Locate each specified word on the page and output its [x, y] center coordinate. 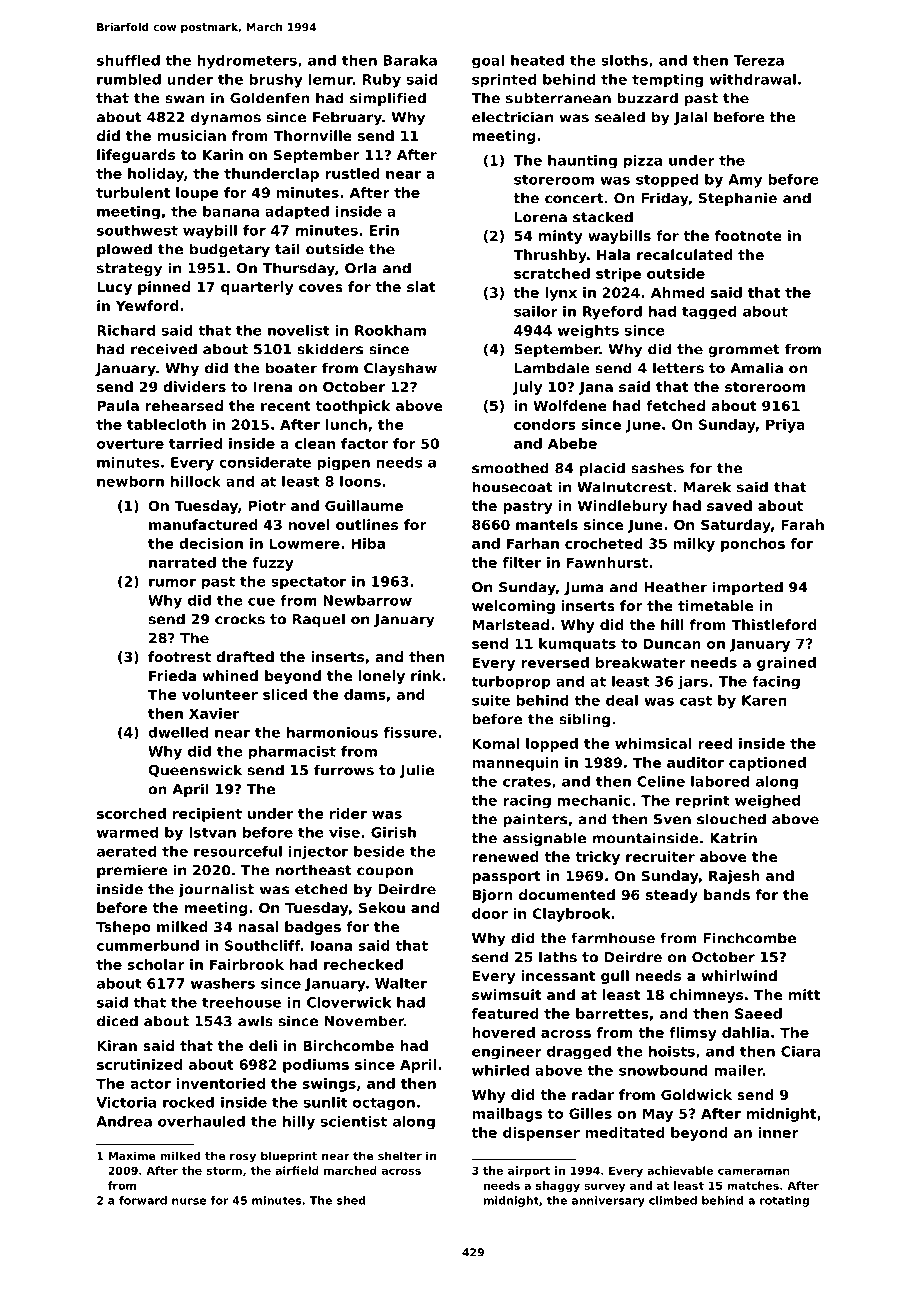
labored [720, 781]
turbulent [133, 192]
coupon [385, 872]
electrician [512, 117]
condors [545, 424]
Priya [785, 426]
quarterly [257, 288]
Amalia [756, 368]
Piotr [267, 505]
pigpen [343, 464]
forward [143, 1200]
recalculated [685, 254]
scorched [131, 813]
